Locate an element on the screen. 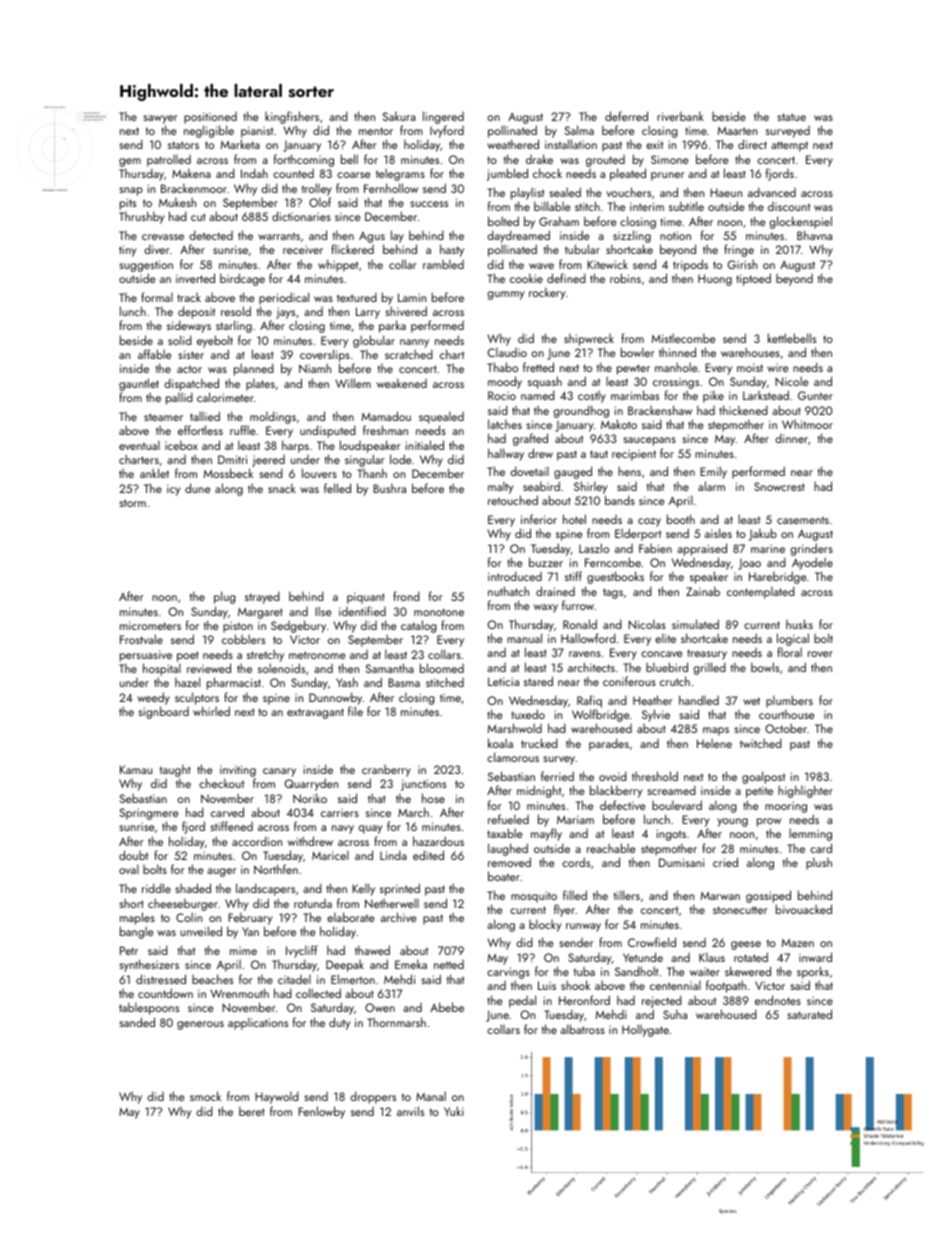  Kamau is located at coordinates (136, 769).
